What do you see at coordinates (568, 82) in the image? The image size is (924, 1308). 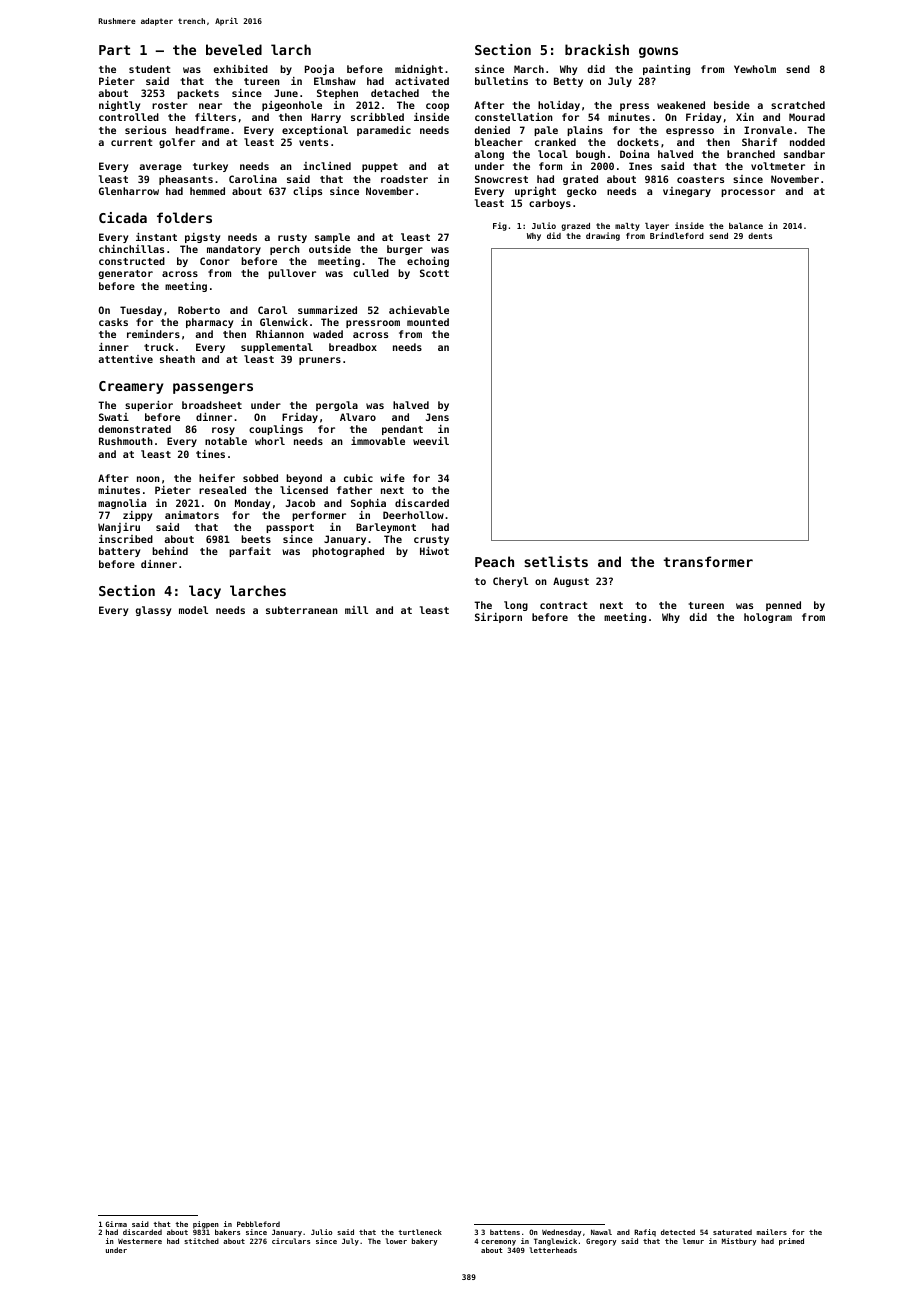 I see `Betty` at bounding box center [568, 82].
